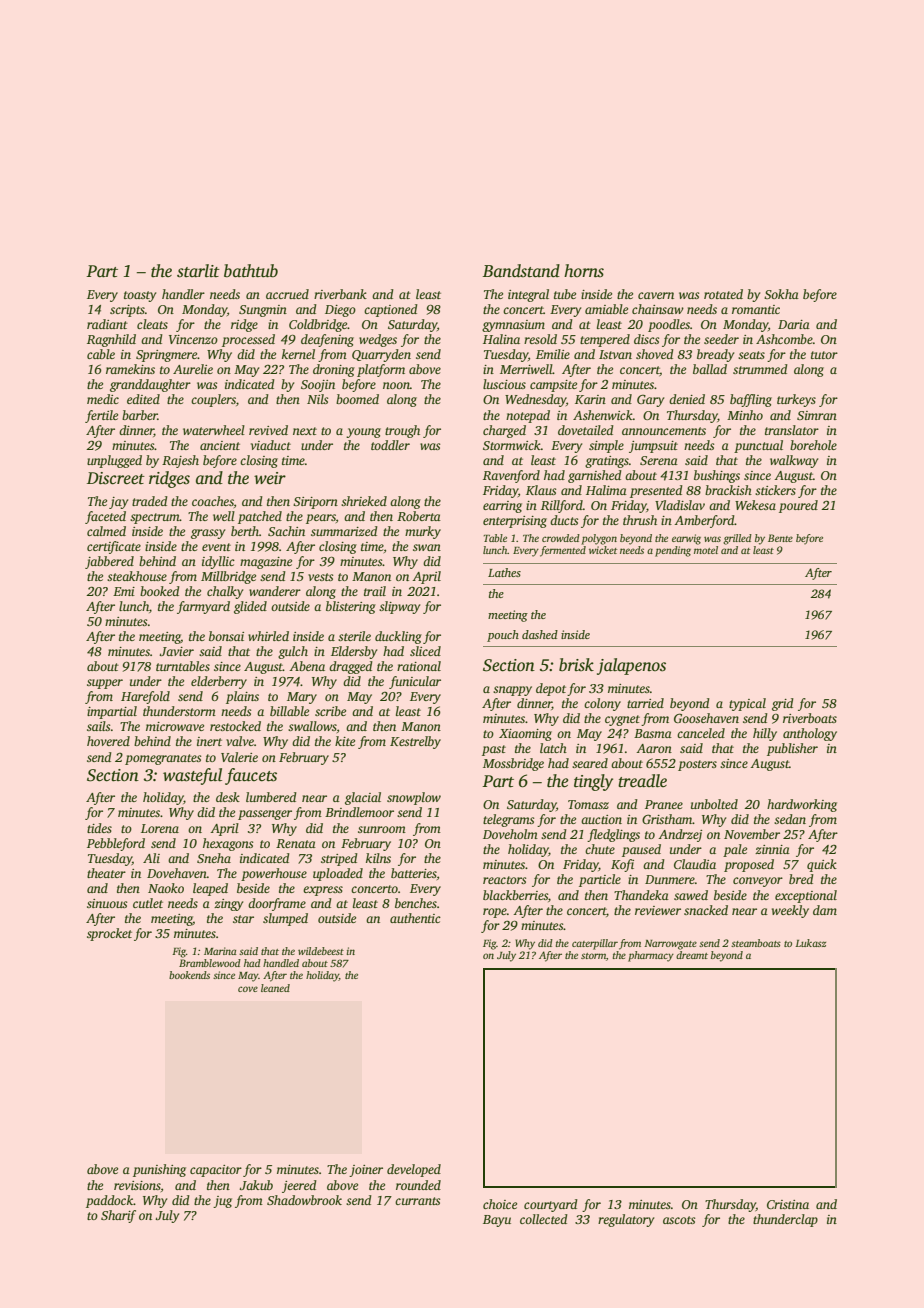 The image size is (924, 1308). I want to click on toasty, so click(140, 296).
